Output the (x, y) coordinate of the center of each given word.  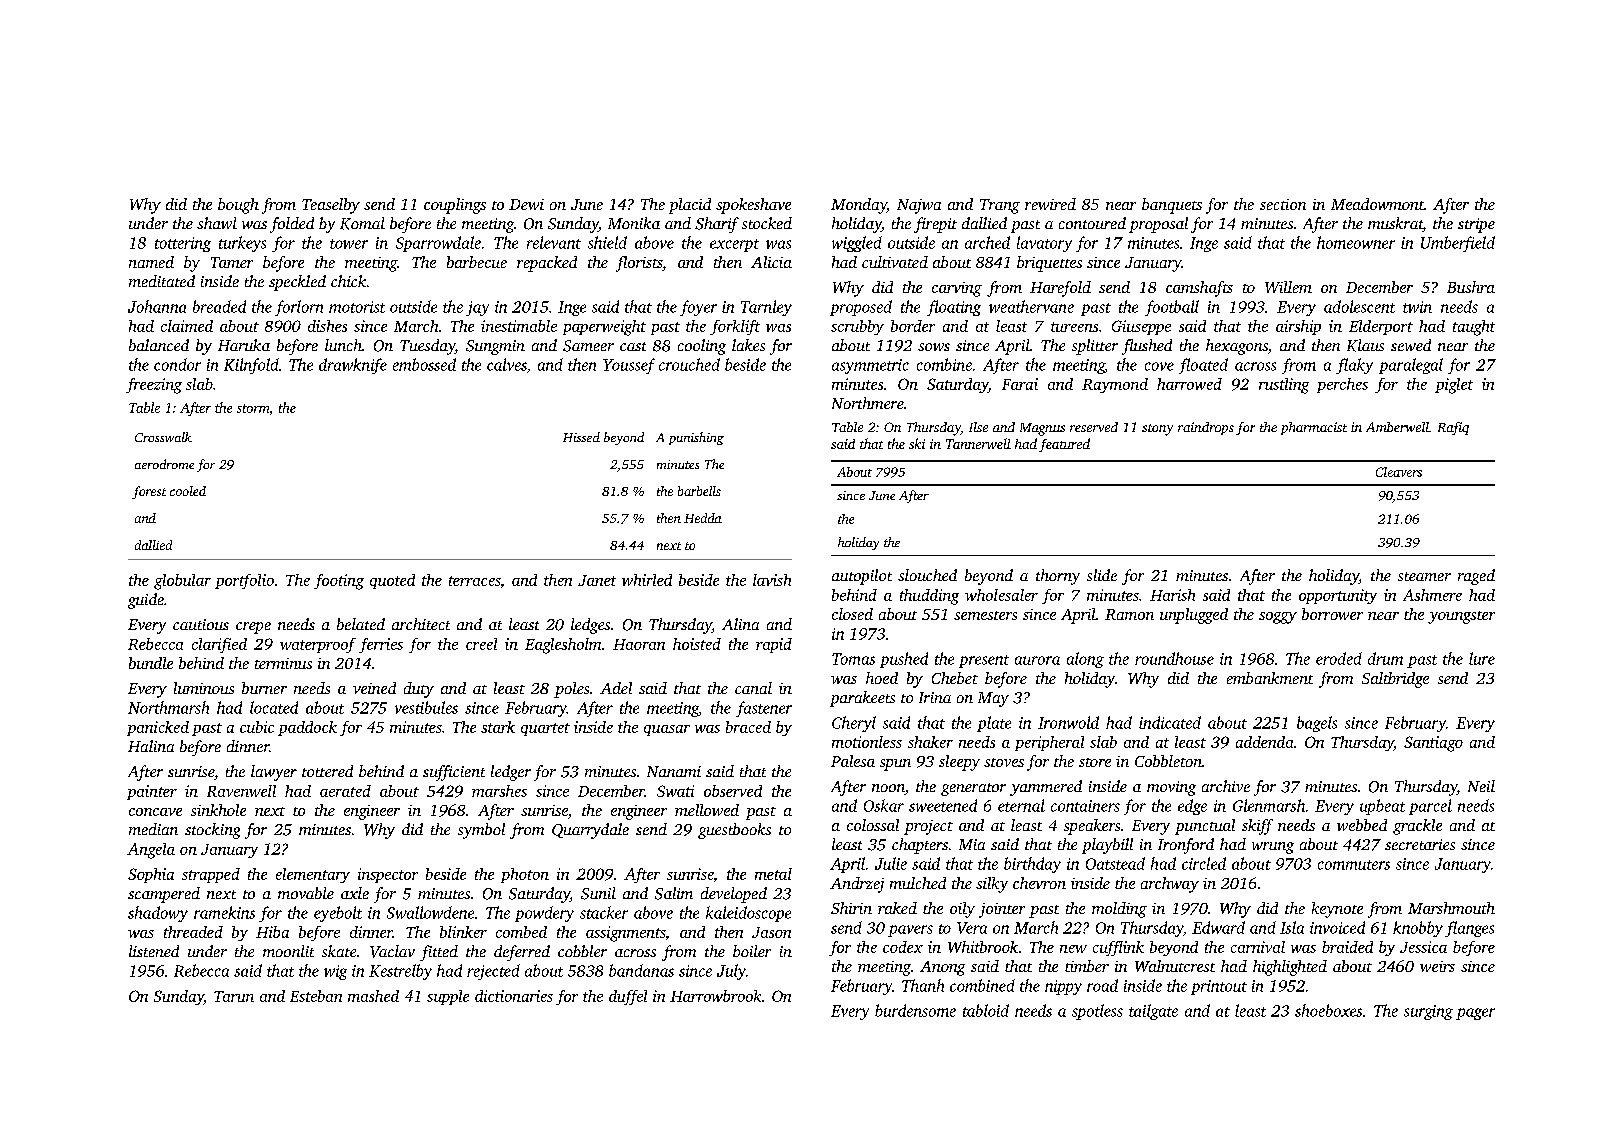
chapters (920, 846)
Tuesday (427, 347)
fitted (439, 953)
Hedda (703, 518)
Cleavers (1399, 472)
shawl (217, 223)
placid (690, 206)
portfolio (244, 581)
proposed (861, 308)
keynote (1337, 910)
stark (498, 727)
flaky (1354, 366)
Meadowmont (1377, 204)
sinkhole (218, 810)
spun (895, 765)
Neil (1481, 786)
